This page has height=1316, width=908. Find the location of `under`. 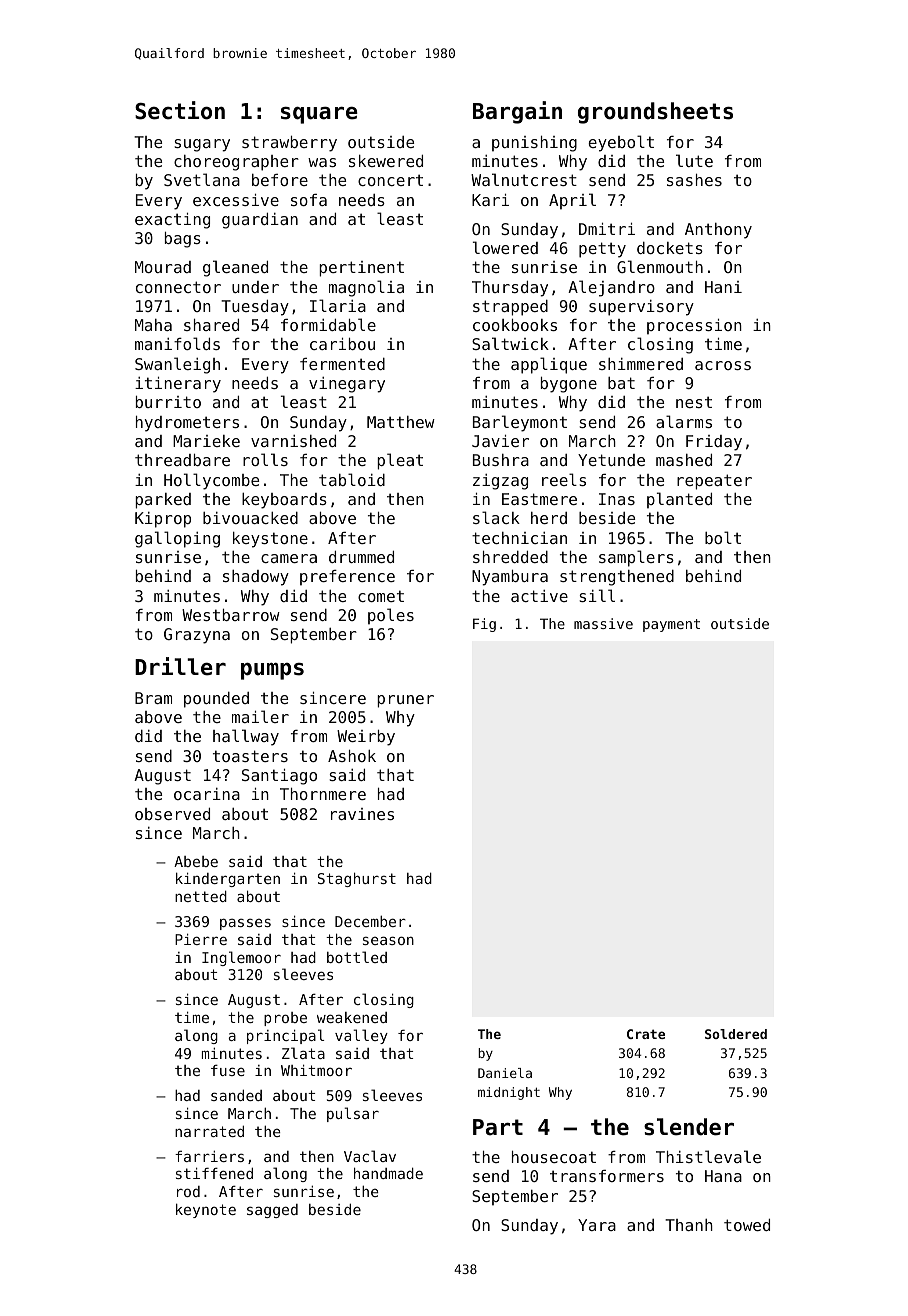

under is located at coordinates (255, 287).
